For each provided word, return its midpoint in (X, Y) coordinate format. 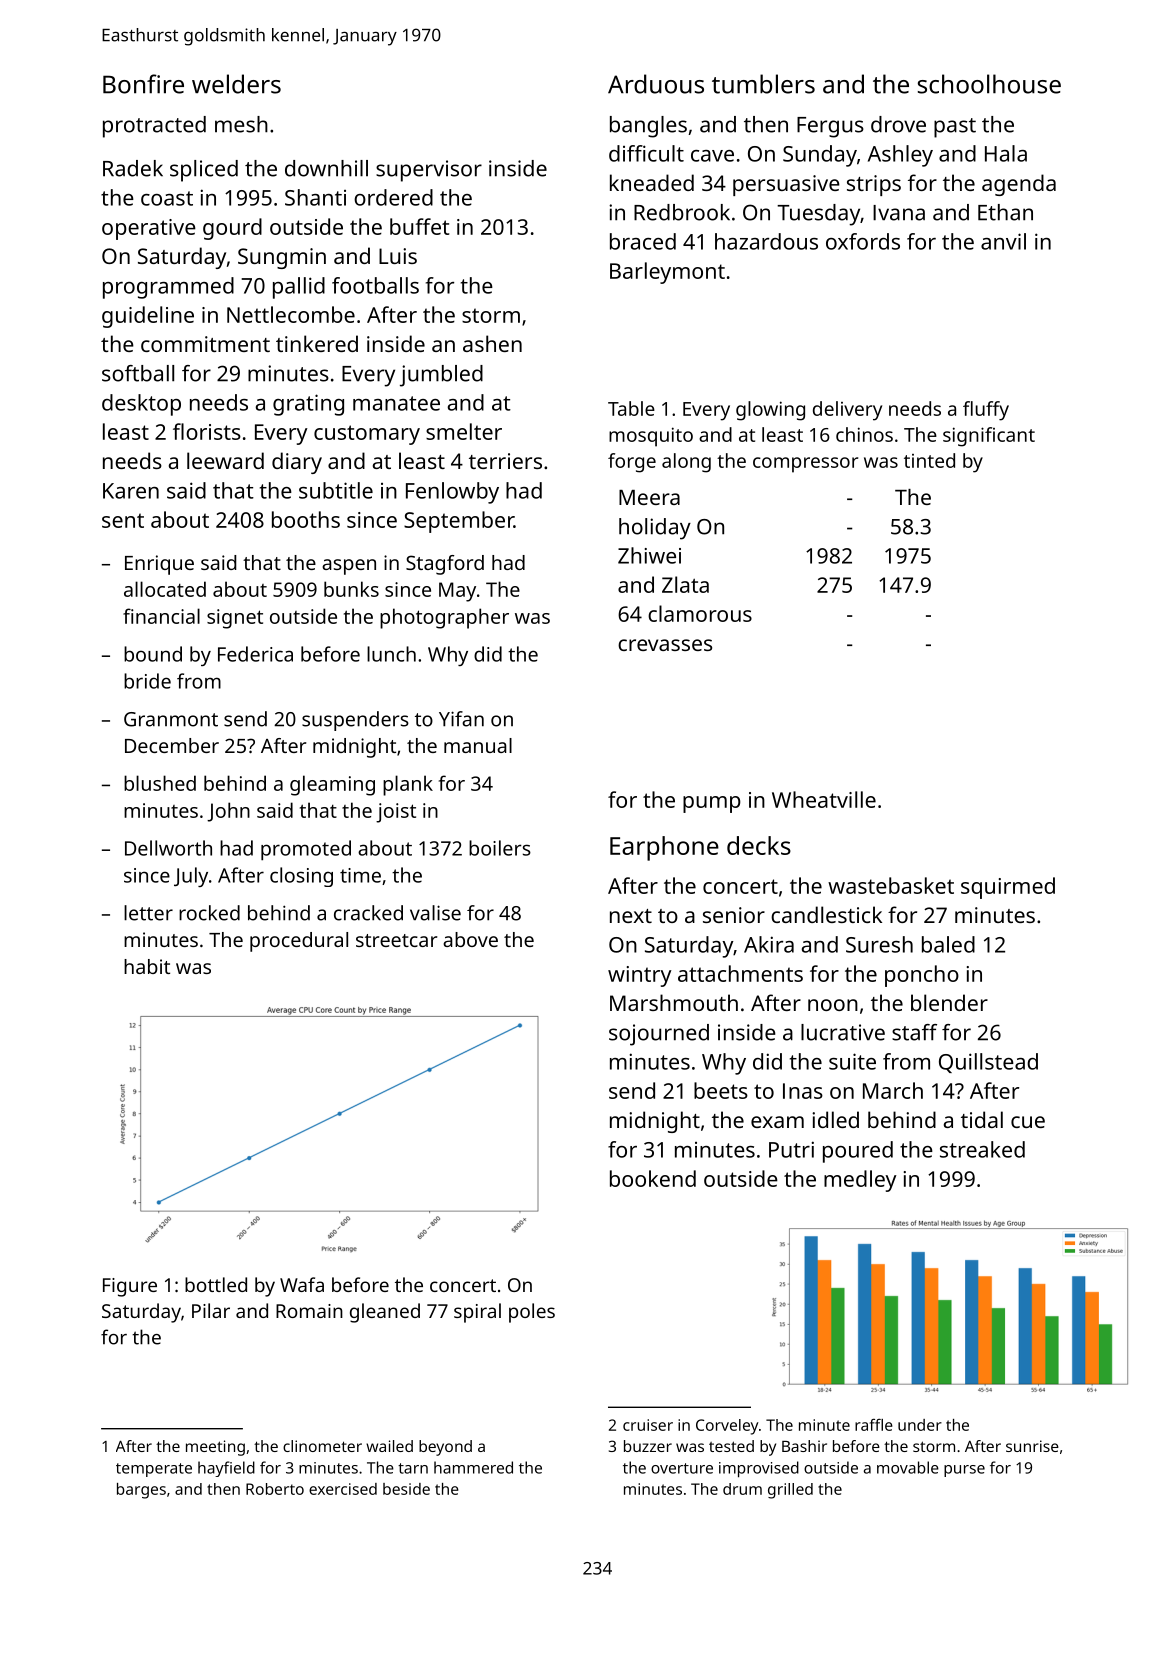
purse (964, 1471)
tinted (929, 460)
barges (141, 1491)
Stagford (445, 565)
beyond (445, 1448)
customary (367, 435)
